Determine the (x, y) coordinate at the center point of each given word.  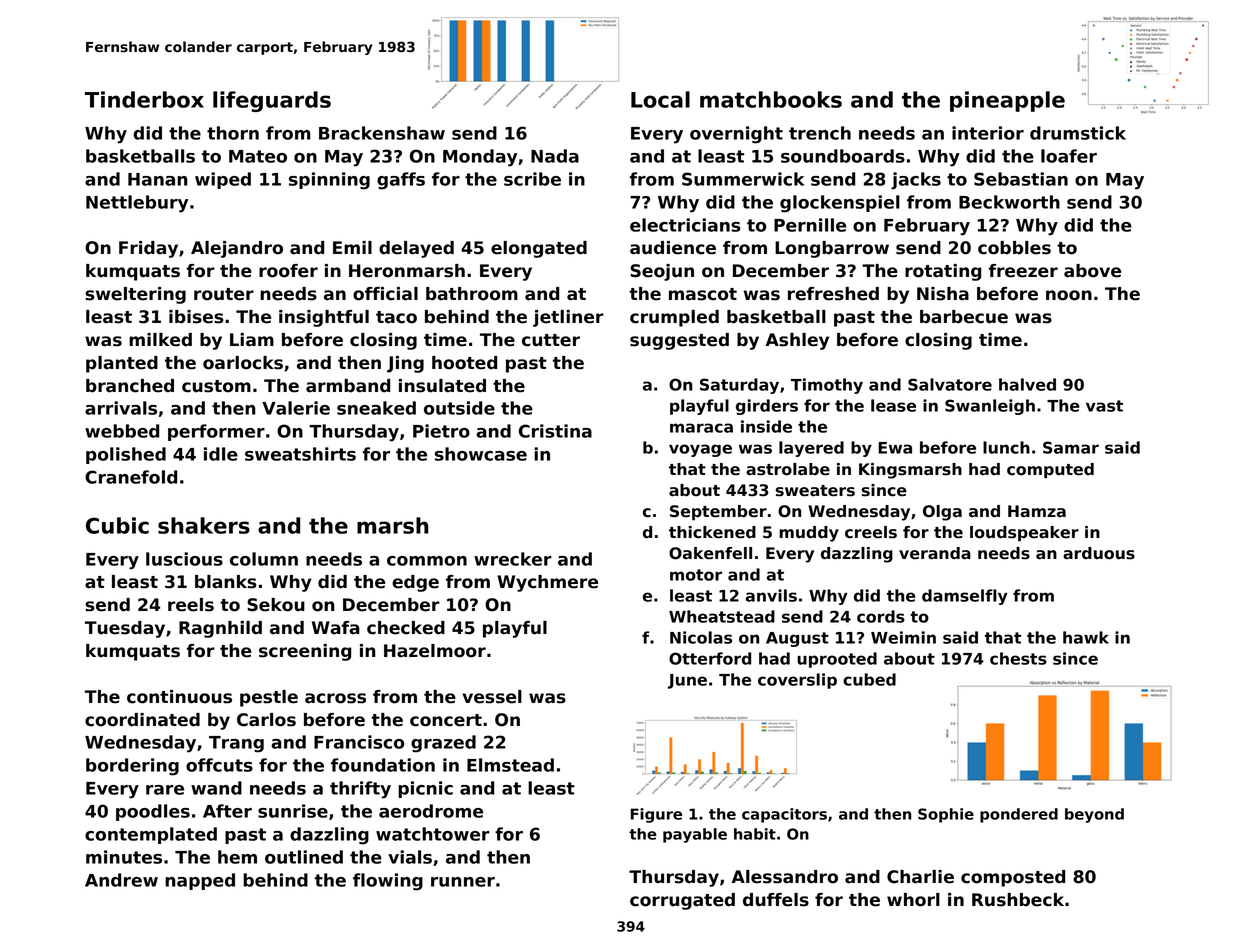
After (227, 811)
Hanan (158, 179)
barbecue (964, 317)
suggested (679, 341)
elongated (539, 249)
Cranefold (131, 477)
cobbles (1014, 248)
